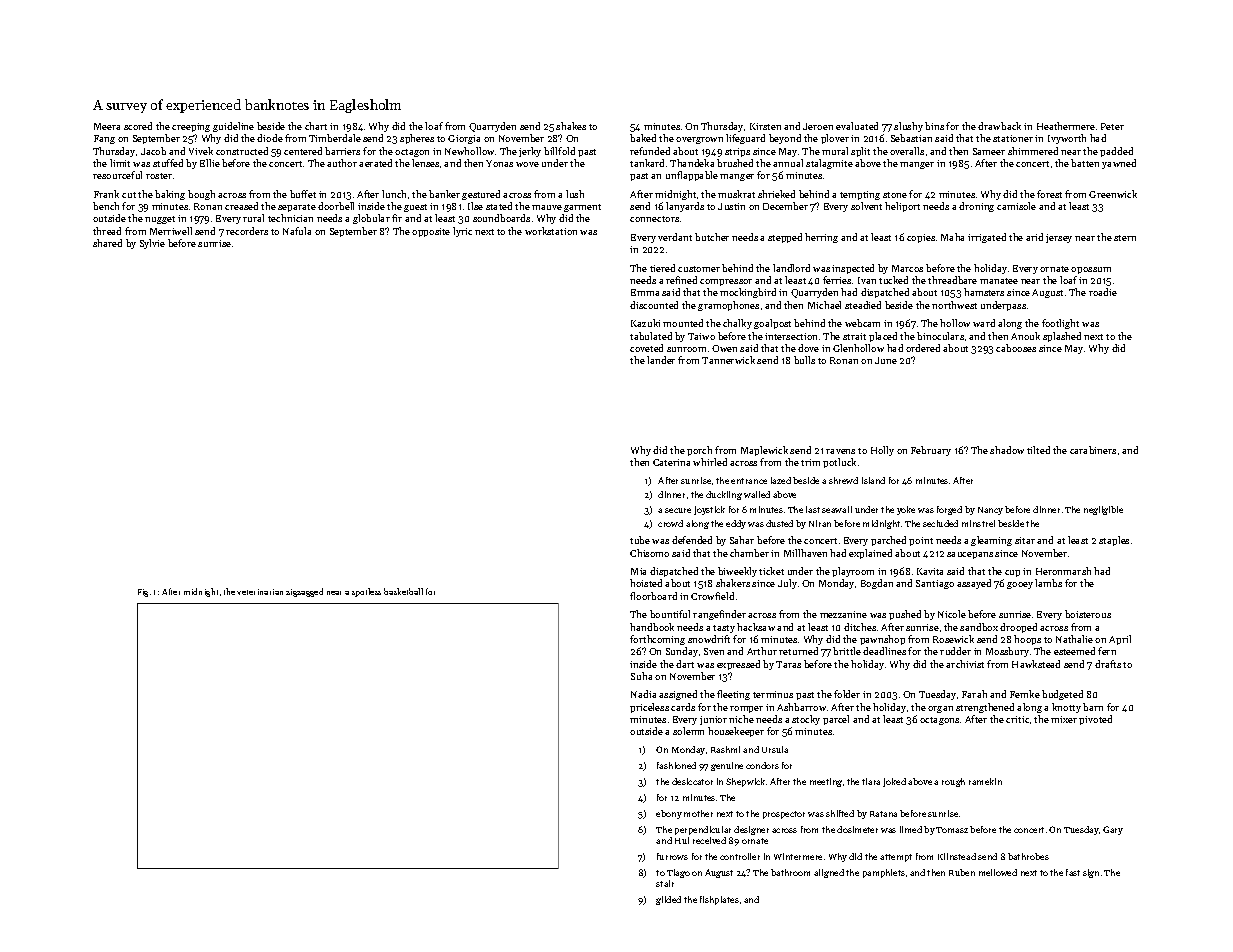  What do you see at coordinates (907, 268) in the screenshot?
I see `Marcos` at bounding box center [907, 268].
